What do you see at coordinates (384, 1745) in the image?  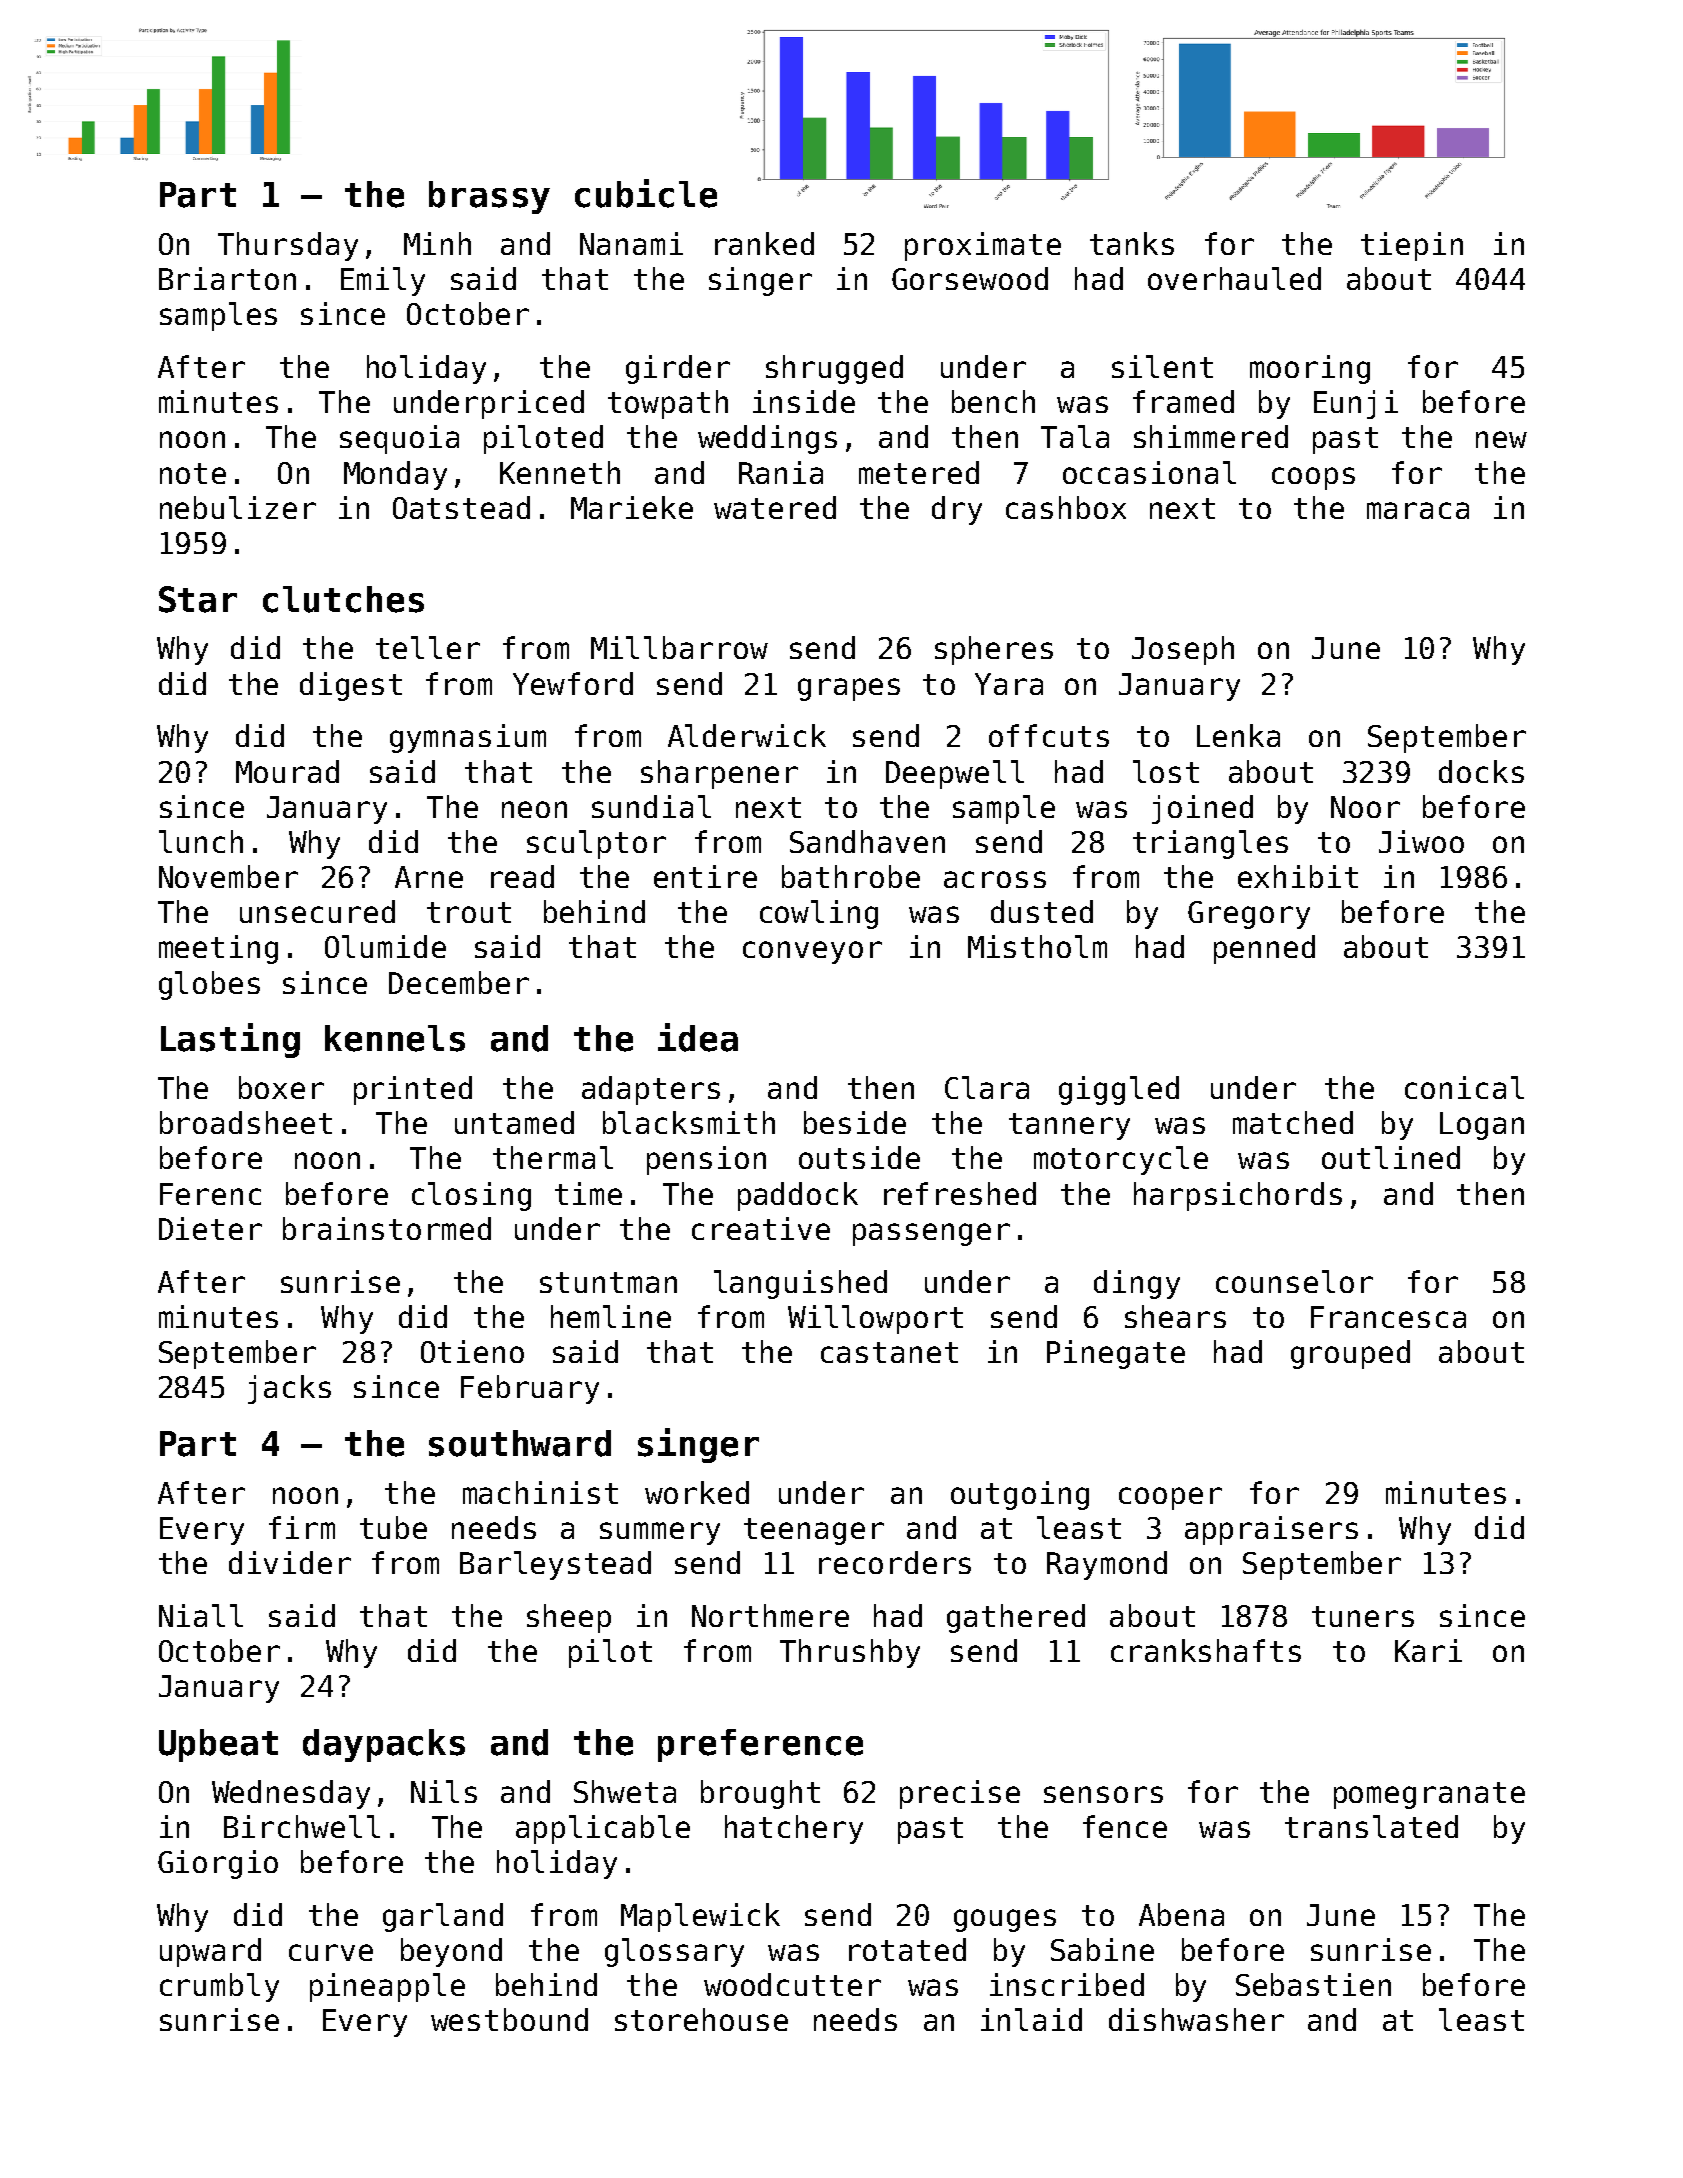 I see `daypacks` at bounding box center [384, 1745].
